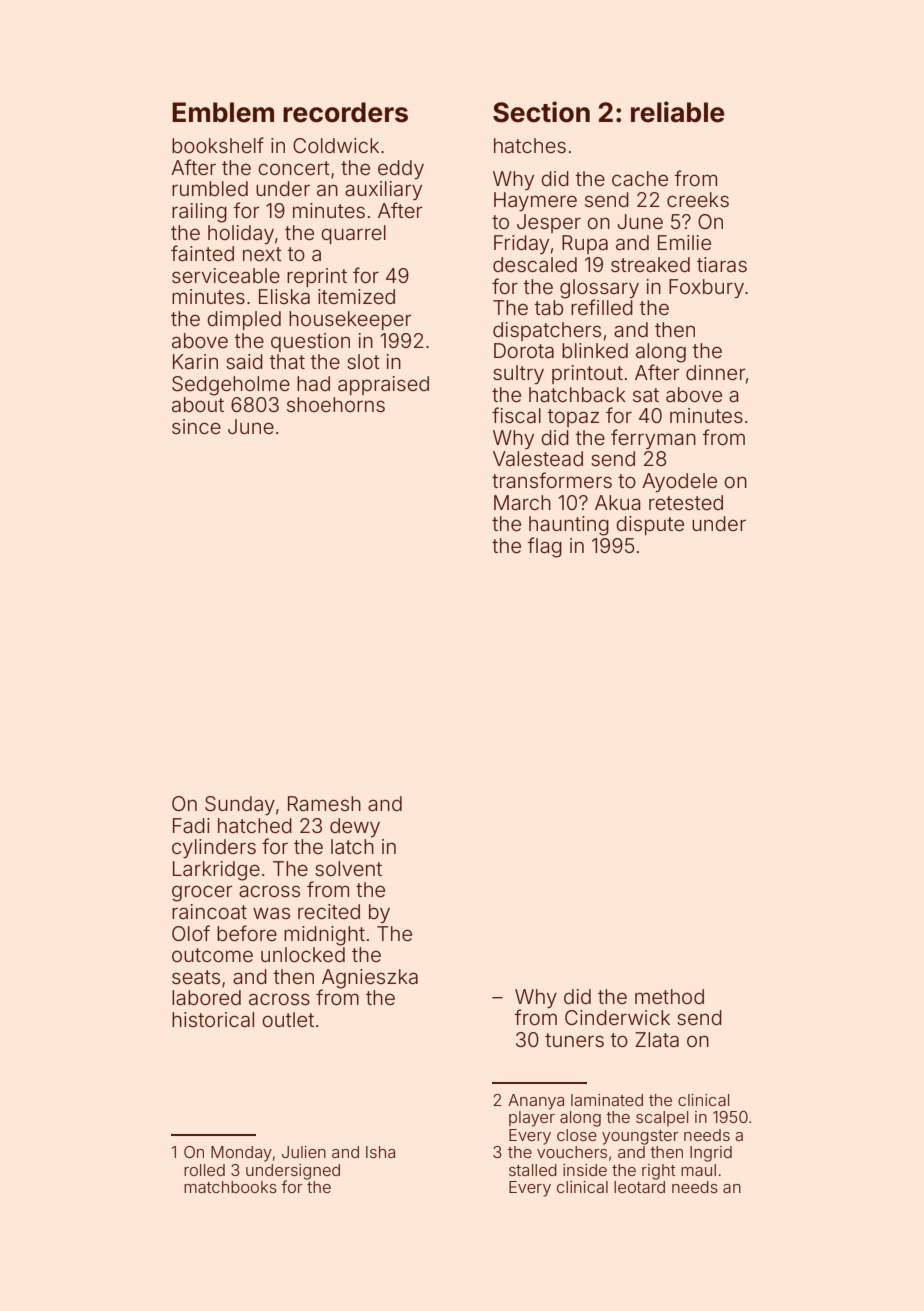  I want to click on reliable, so click(678, 112).
